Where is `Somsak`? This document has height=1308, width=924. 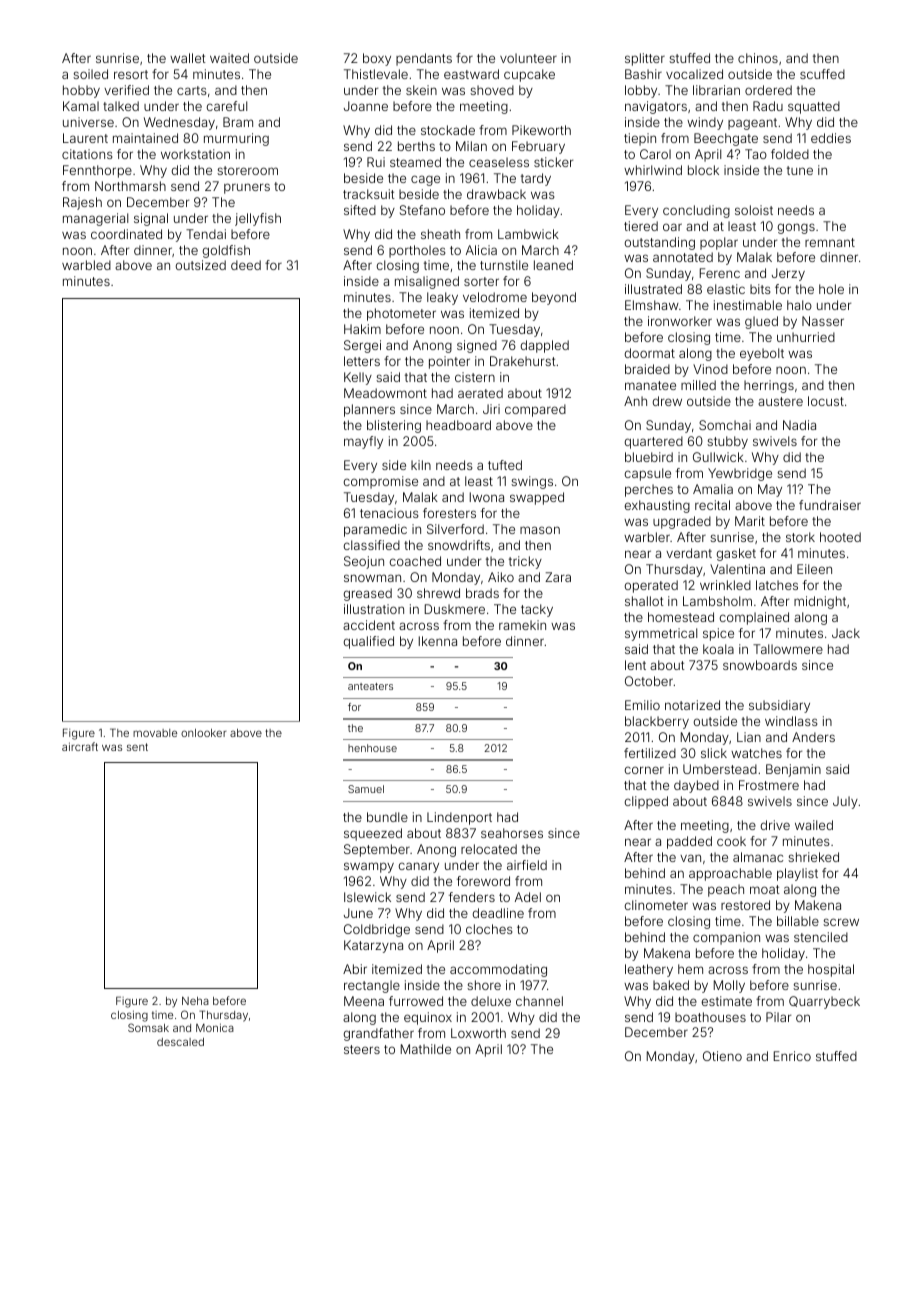 Somsak is located at coordinates (148, 1027).
